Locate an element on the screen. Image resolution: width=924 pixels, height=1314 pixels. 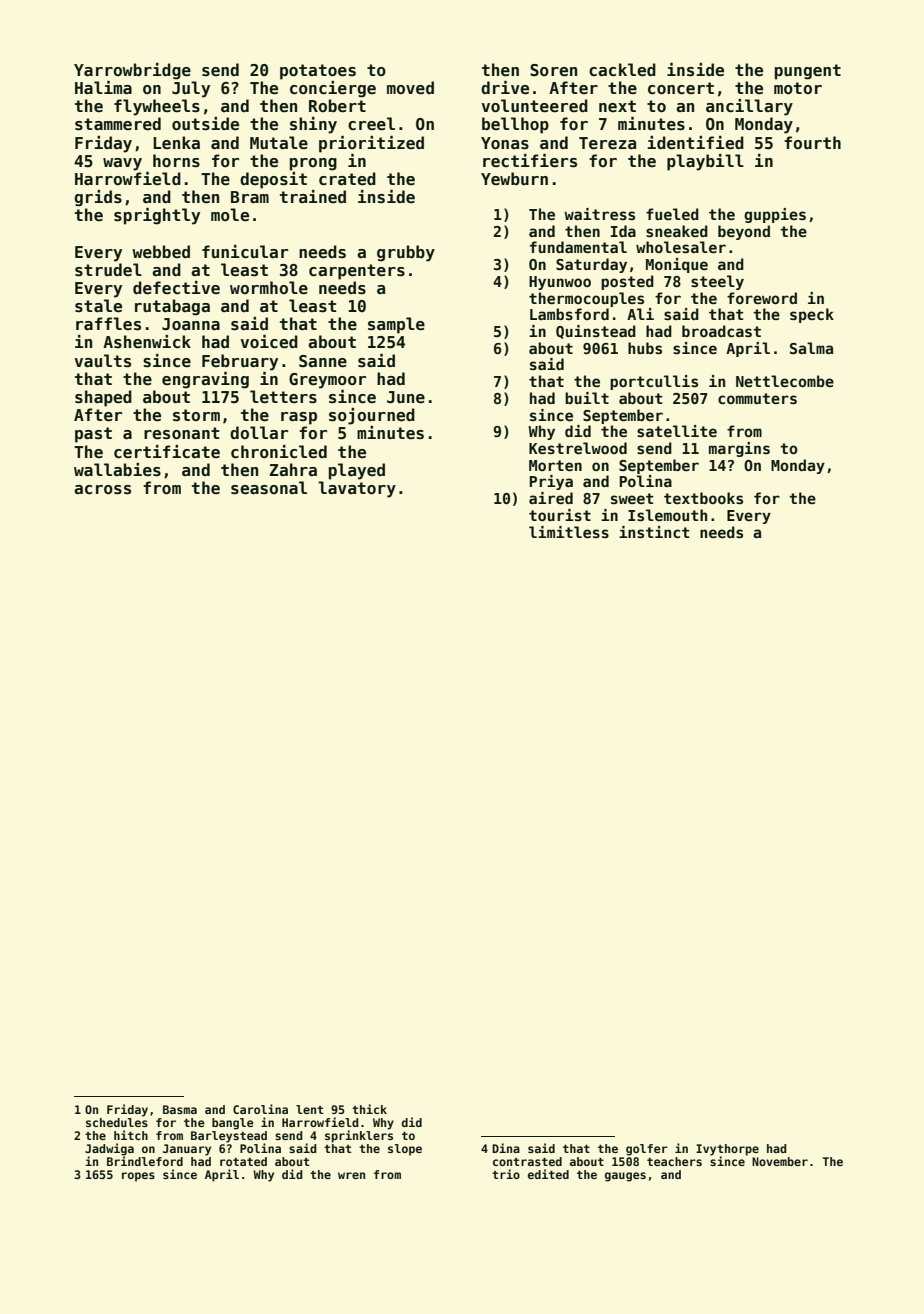
thick is located at coordinates (369, 1109).
